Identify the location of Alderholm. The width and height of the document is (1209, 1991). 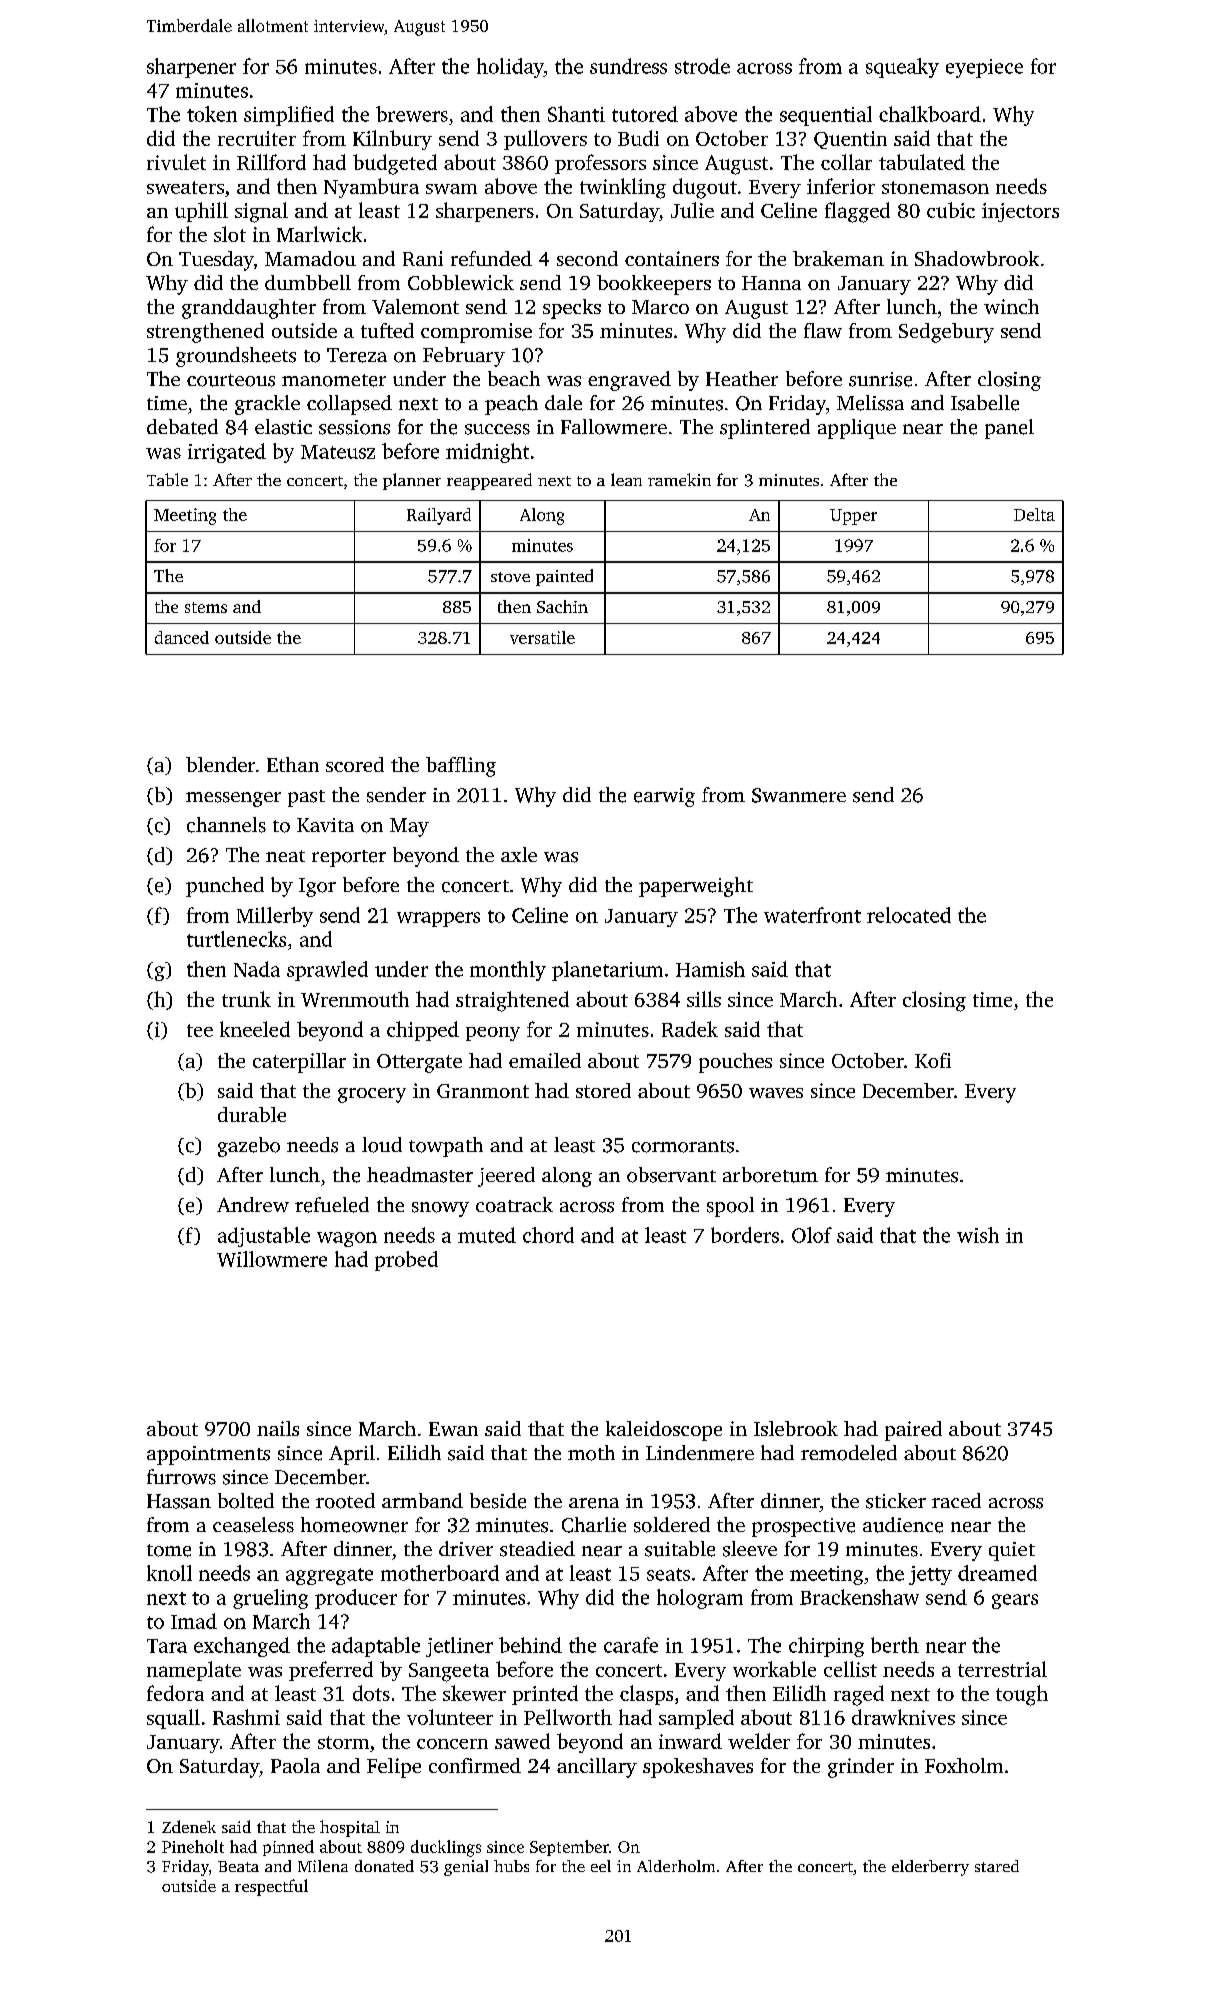
(676, 1866).
